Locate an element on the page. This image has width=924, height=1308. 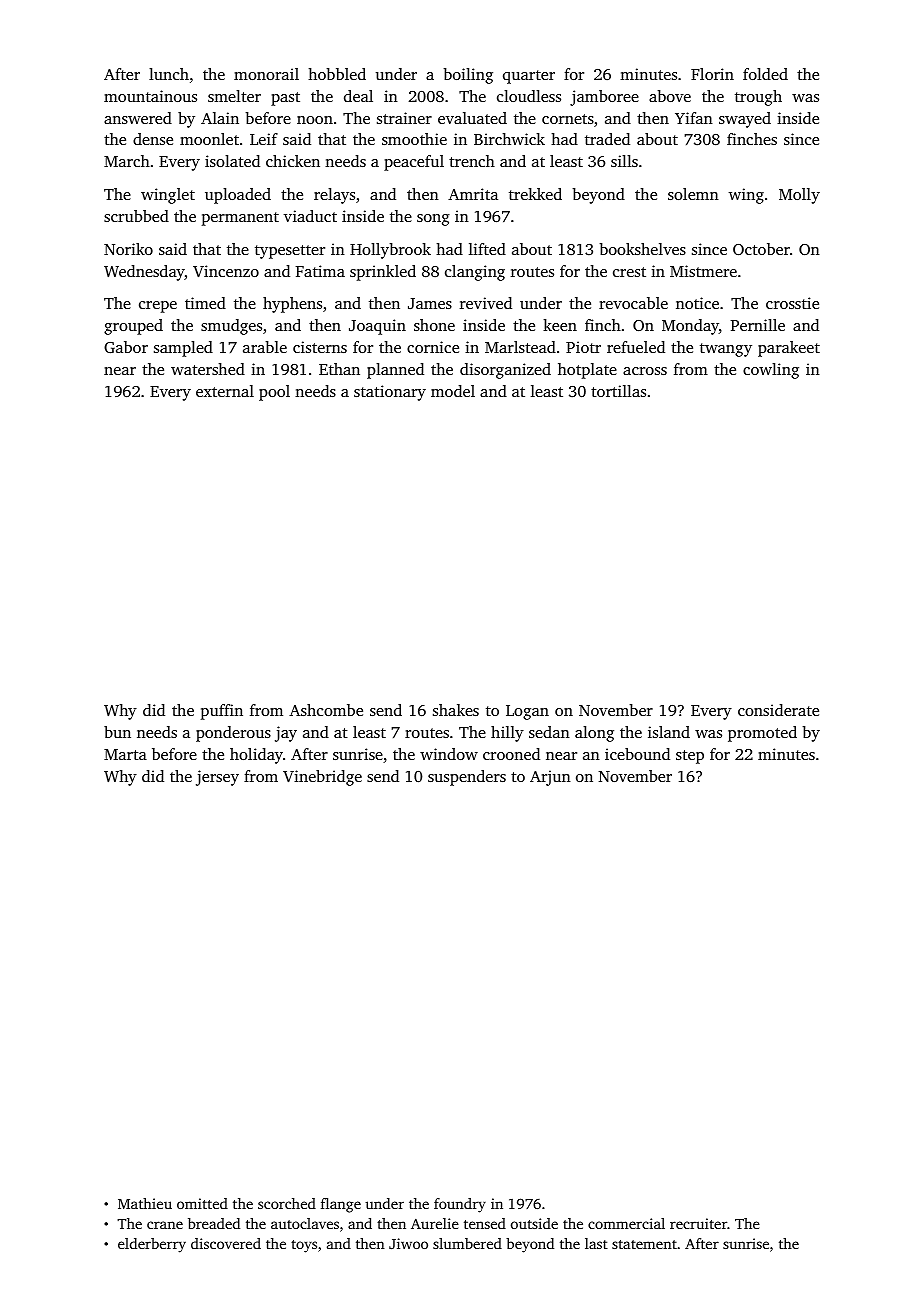
cowling is located at coordinates (771, 371).
